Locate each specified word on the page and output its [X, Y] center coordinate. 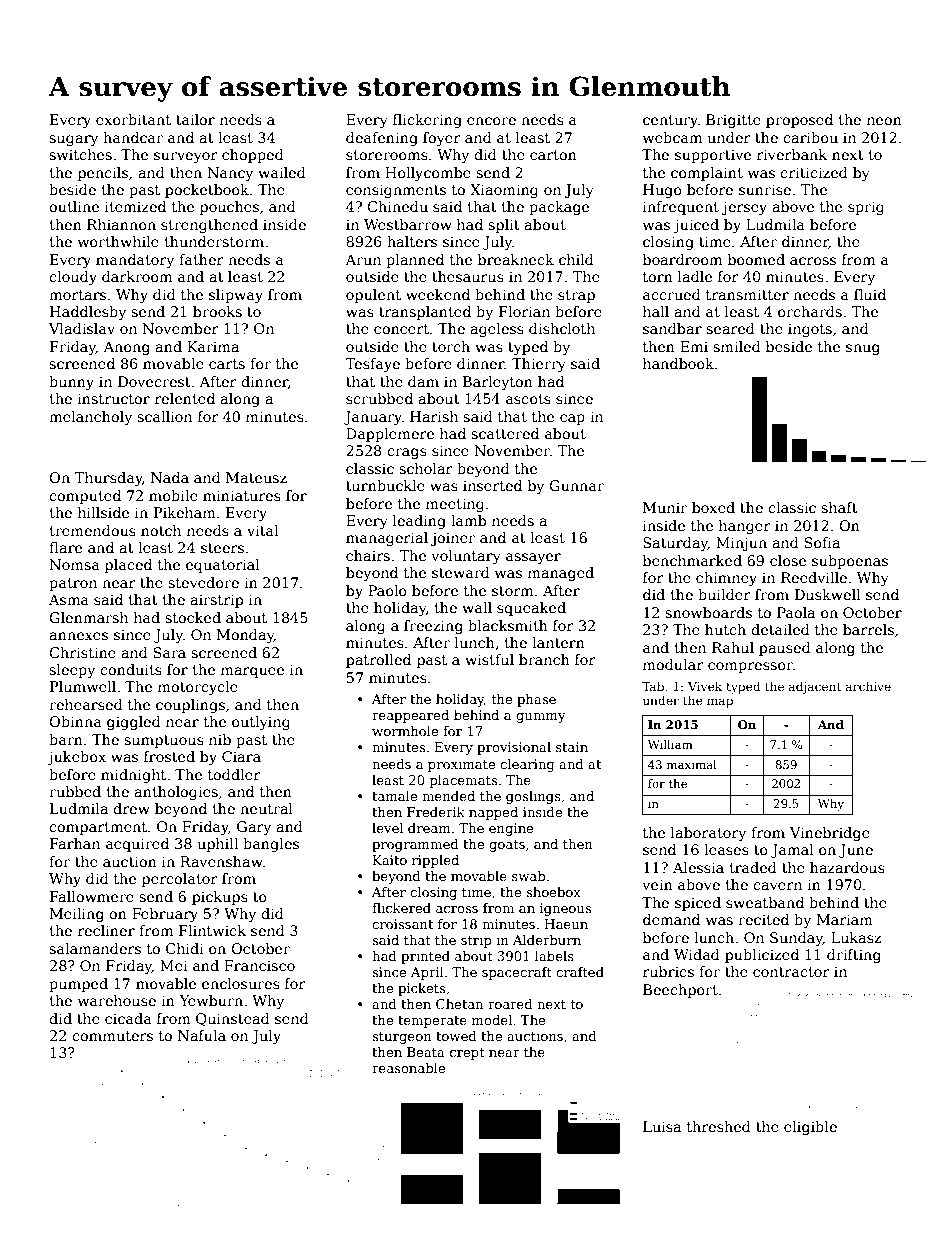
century [670, 121]
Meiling [77, 915]
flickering [427, 121]
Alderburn [547, 940]
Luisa [662, 1126]
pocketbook [207, 191]
